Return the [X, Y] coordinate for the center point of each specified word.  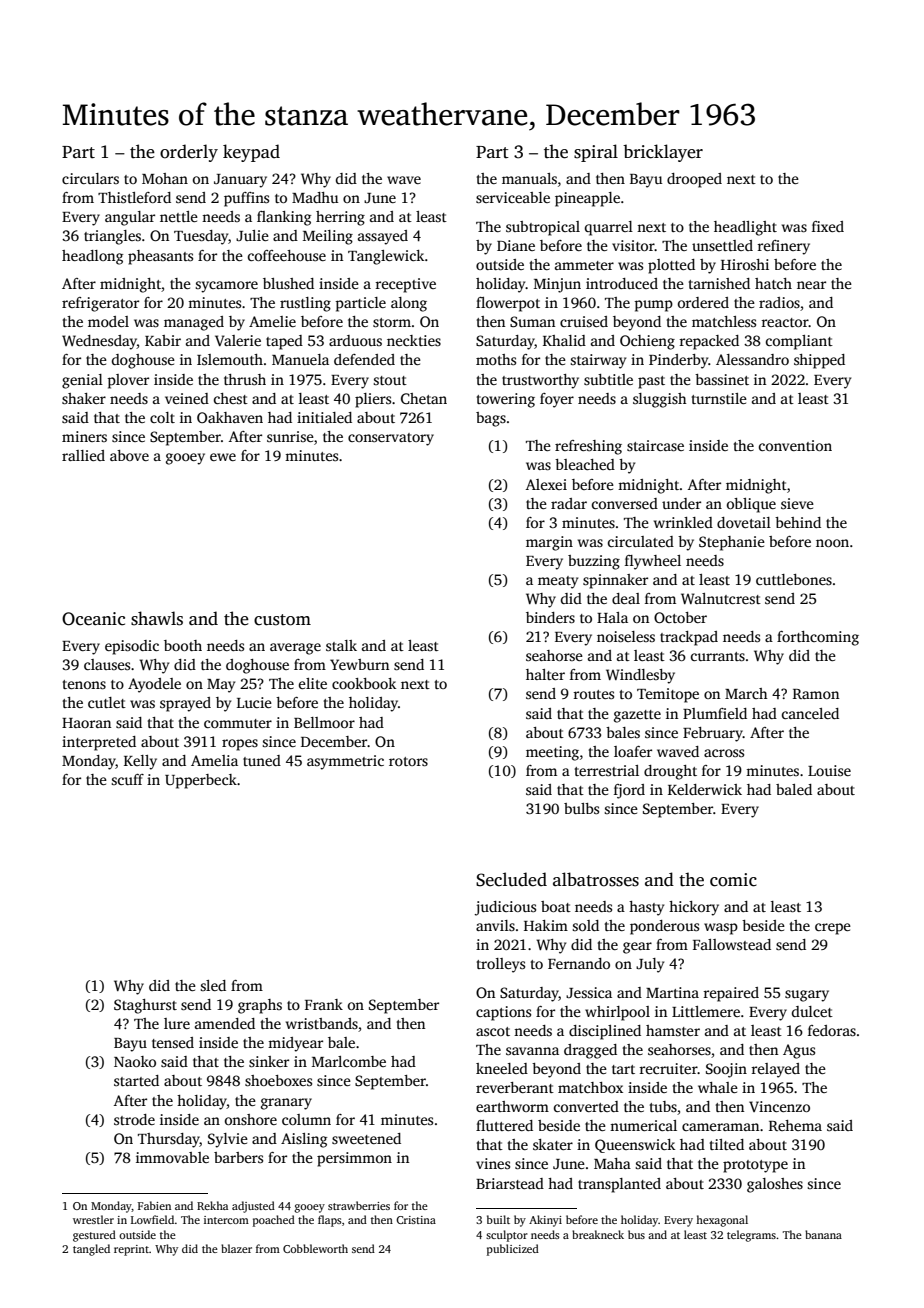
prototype [755, 1166]
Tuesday [201, 237]
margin [549, 543]
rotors [408, 761]
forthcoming [818, 638]
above [129, 455]
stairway [598, 361]
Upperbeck [201, 781]
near [811, 285]
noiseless [626, 636]
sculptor [507, 1236]
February [713, 734]
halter [545, 674]
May [221, 686]
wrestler [93, 1219]
